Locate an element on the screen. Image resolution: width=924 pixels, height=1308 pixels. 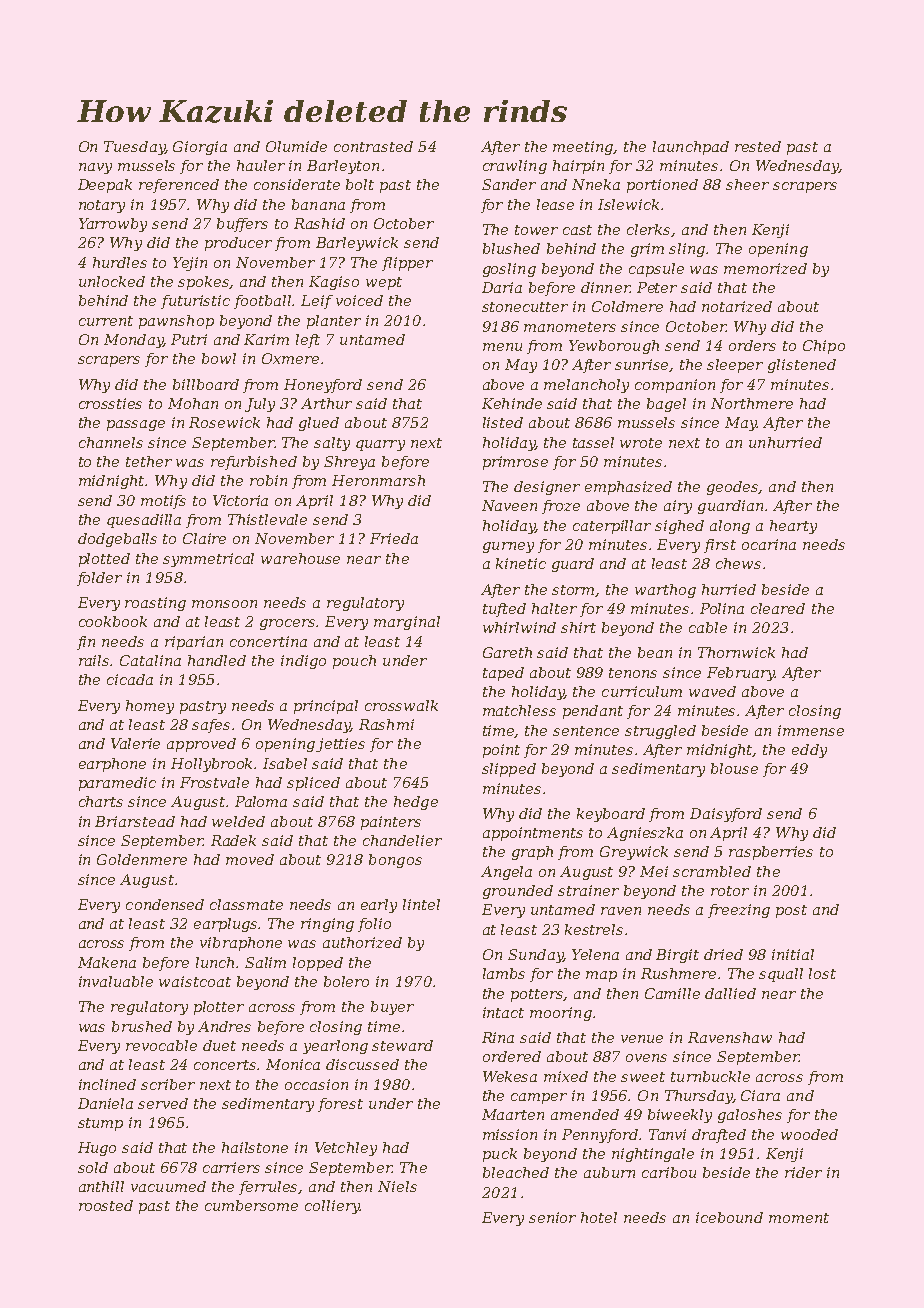
unlocked is located at coordinates (112, 281).
